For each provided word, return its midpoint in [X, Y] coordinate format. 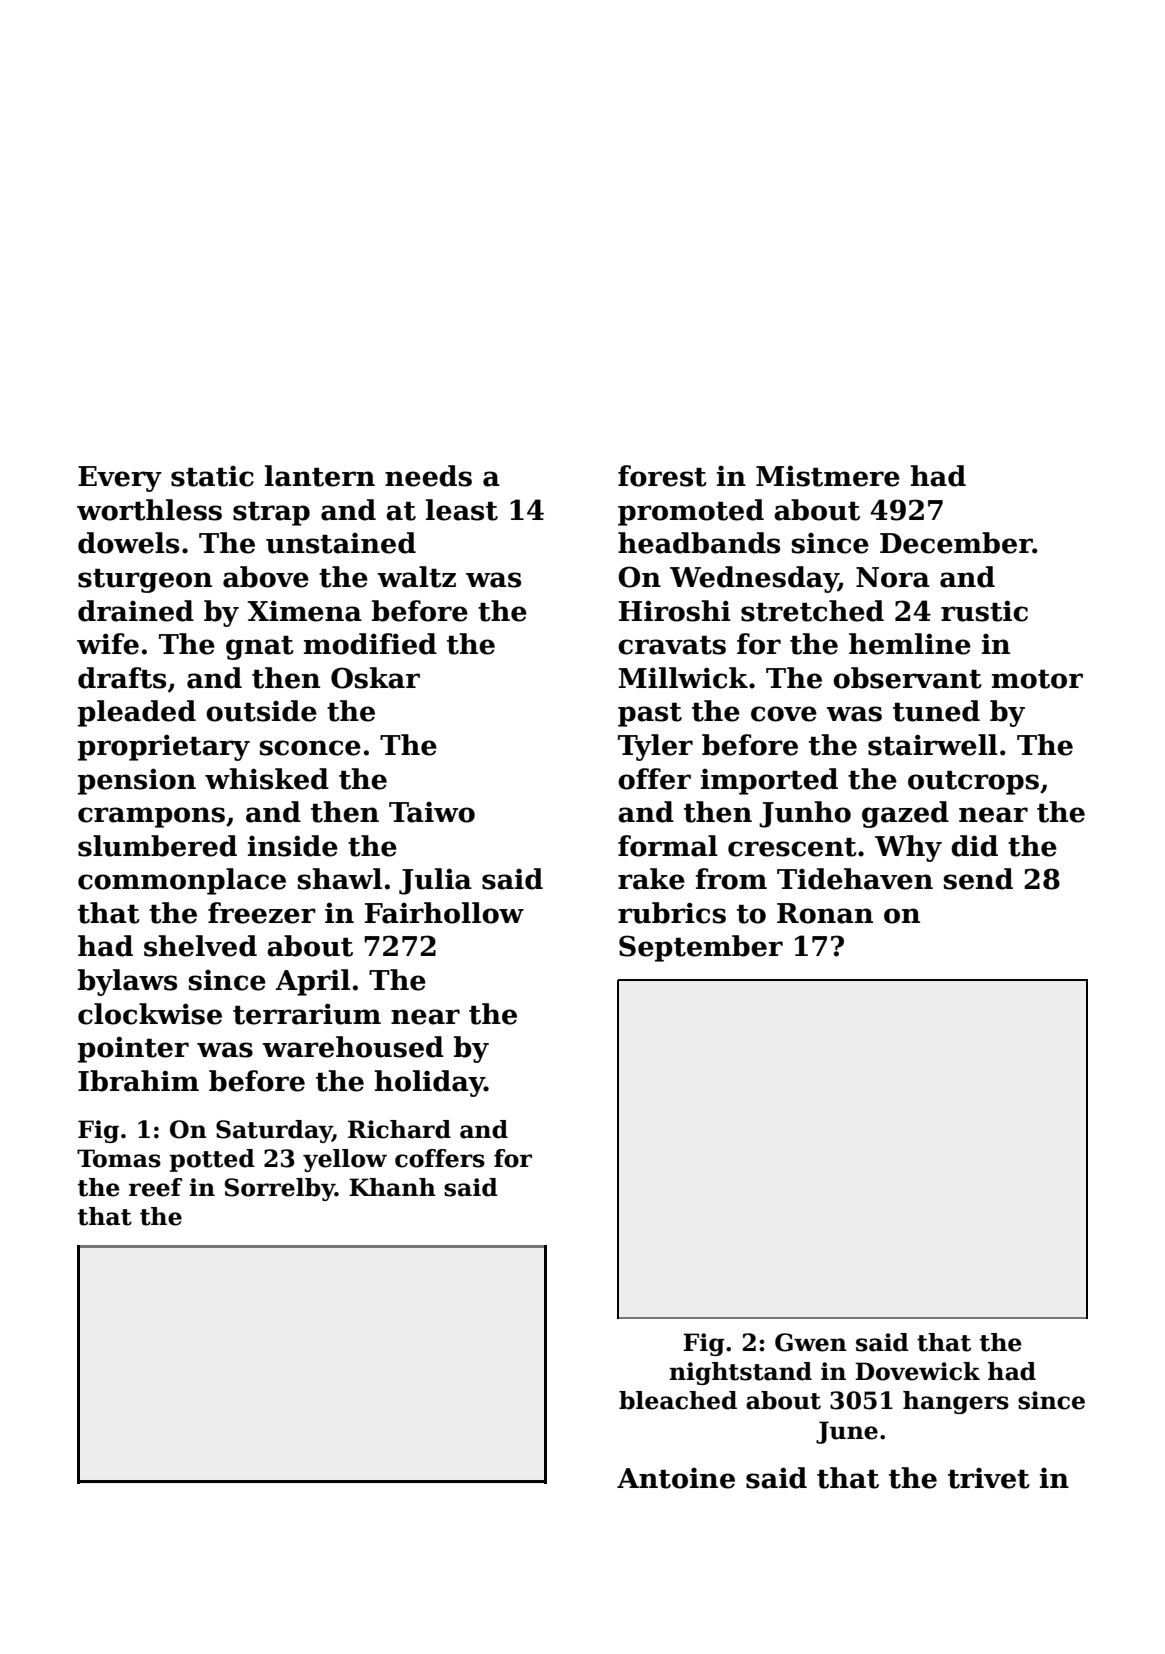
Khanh [392, 1187]
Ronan [825, 913]
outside [261, 711]
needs [428, 476]
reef [155, 1187]
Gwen [811, 1342]
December [956, 543]
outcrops [973, 783]
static [212, 476]
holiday [429, 1083]
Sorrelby [280, 1189]
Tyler [655, 747]
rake [651, 879]
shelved [200, 946]
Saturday [274, 1131]
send [978, 879]
